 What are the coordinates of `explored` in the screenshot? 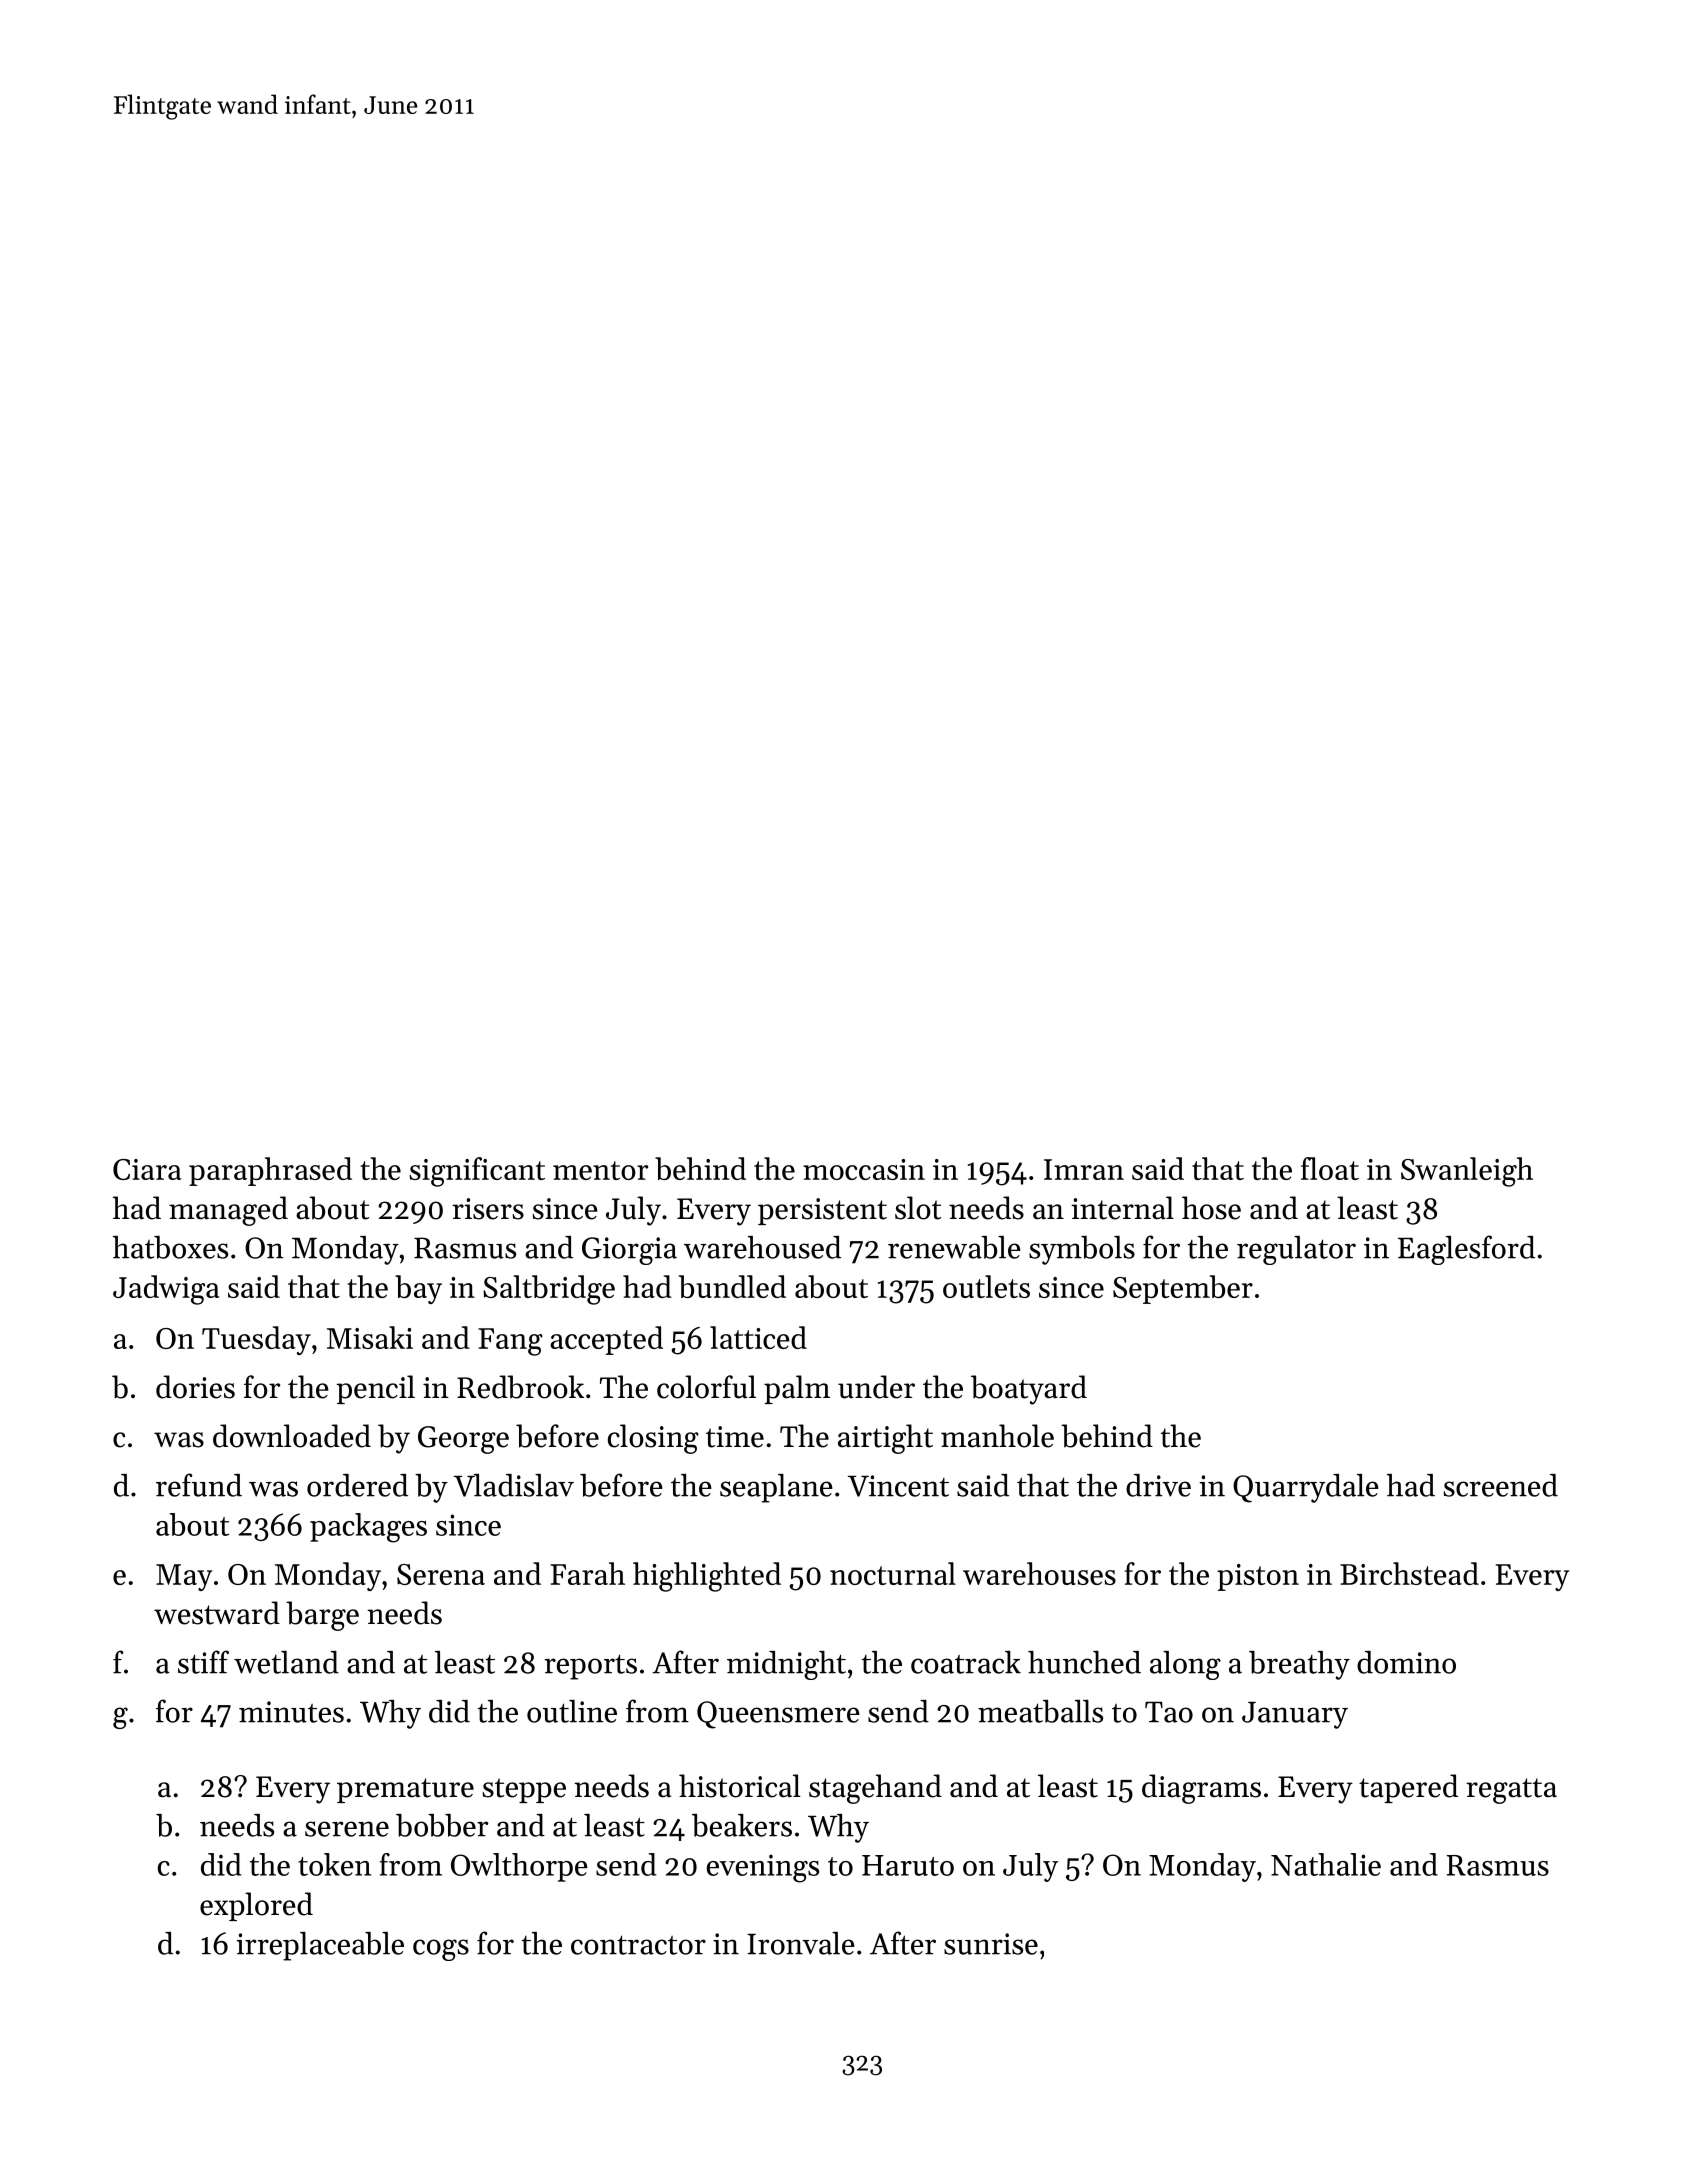 It's located at (256, 1906).
